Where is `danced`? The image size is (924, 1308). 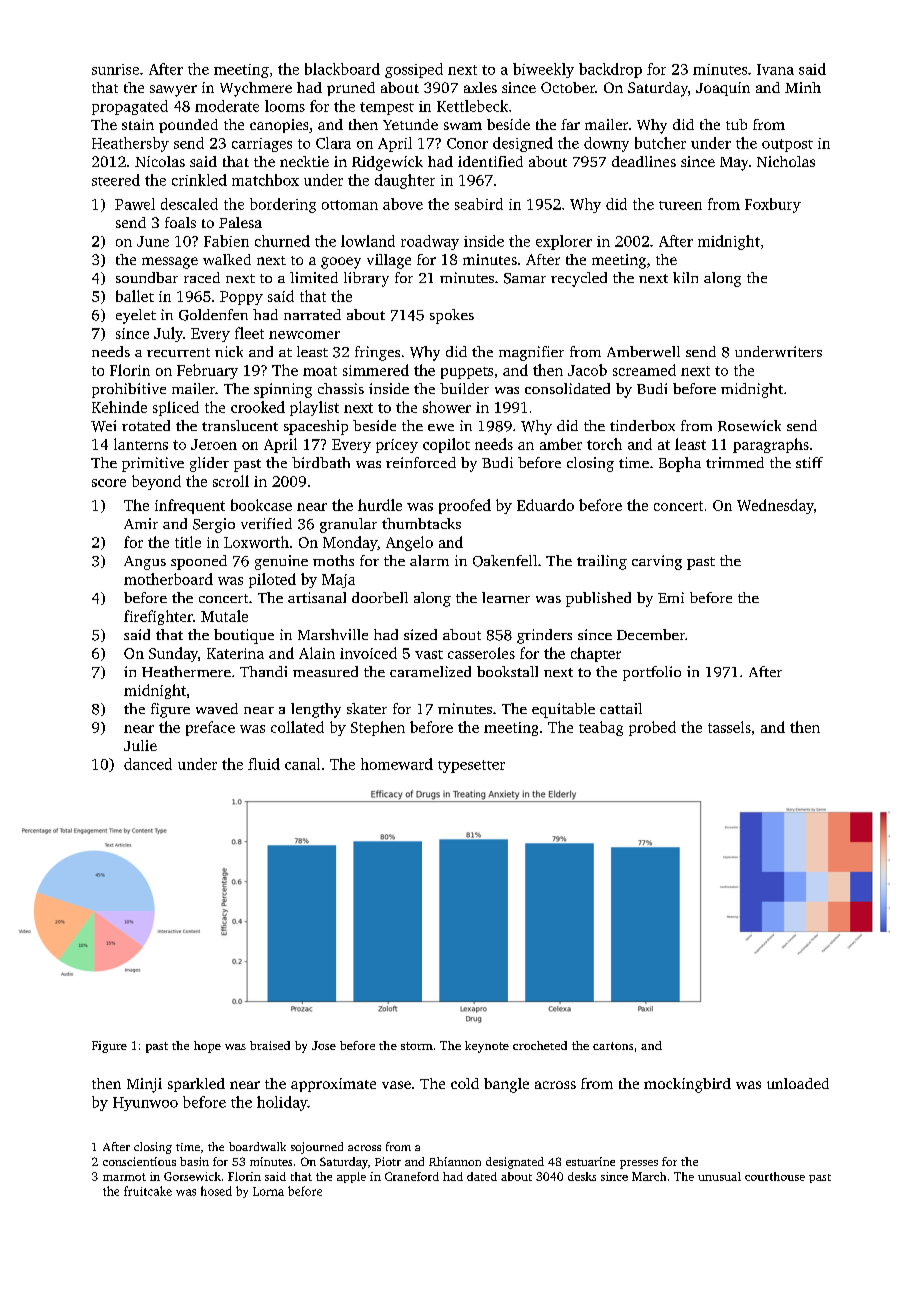
danced is located at coordinates (148, 764).
